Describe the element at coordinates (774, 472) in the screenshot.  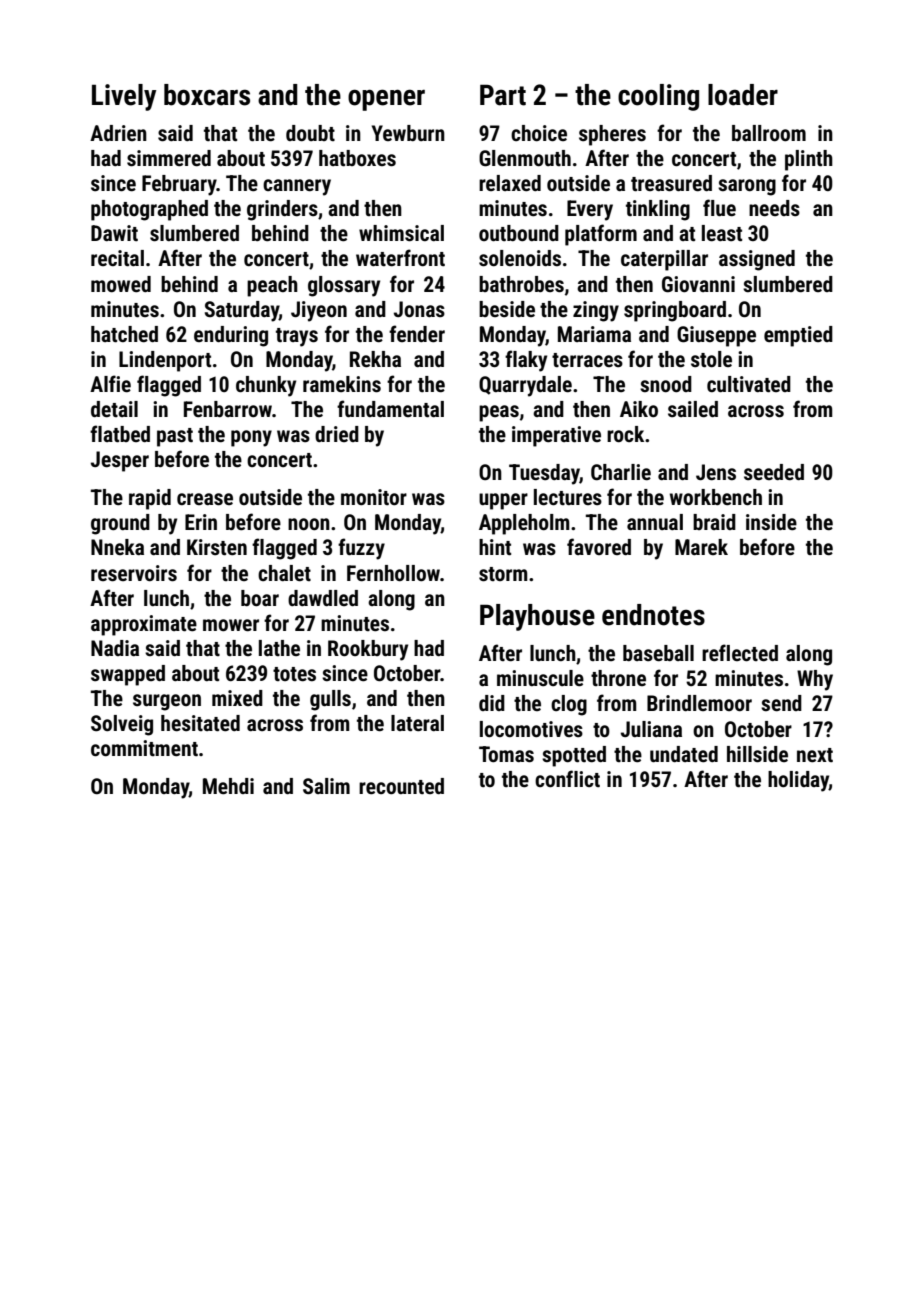
I see `seeded` at that location.
